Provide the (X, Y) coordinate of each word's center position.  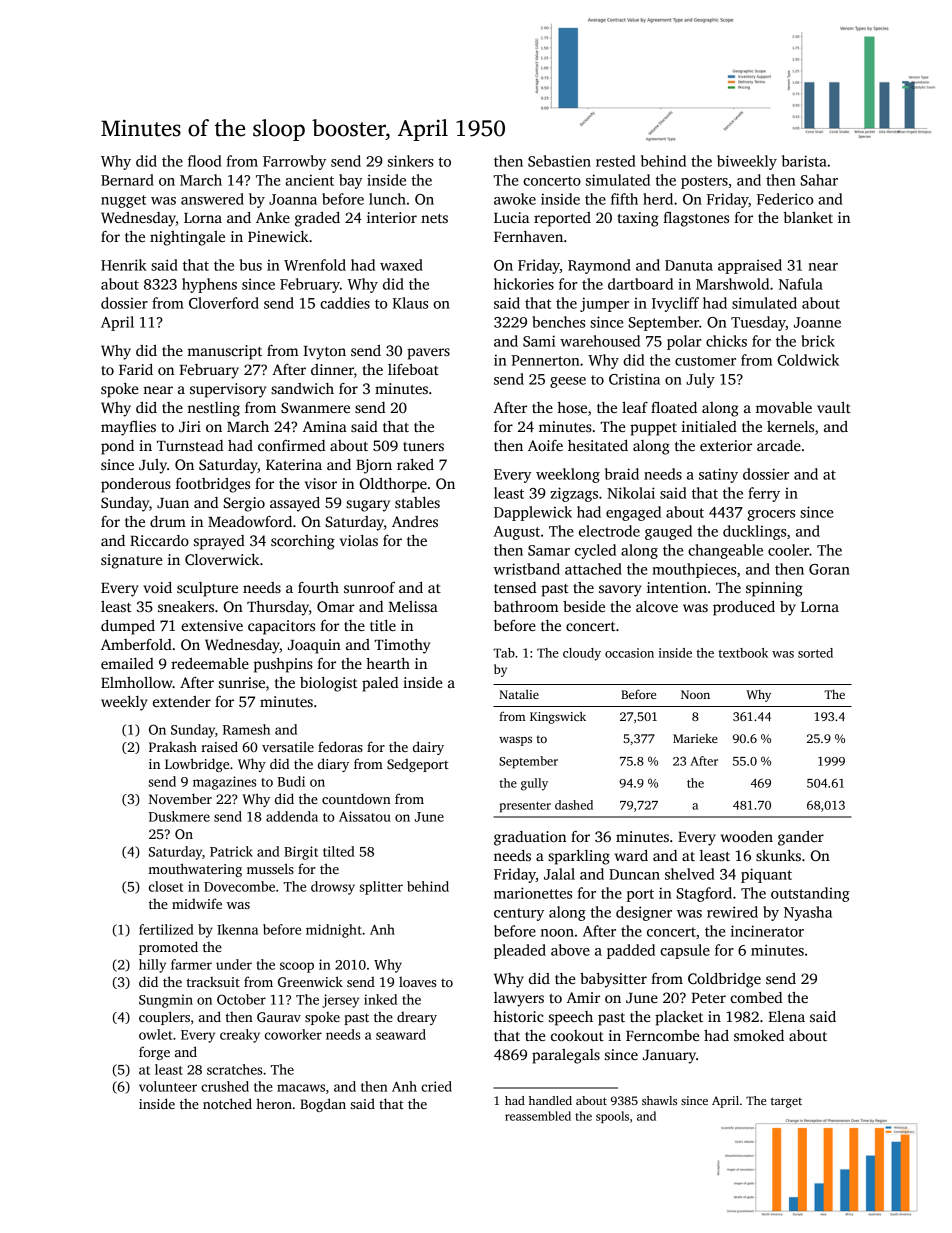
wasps (515, 741)
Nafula (801, 284)
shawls (659, 1100)
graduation (530, 838)
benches (558, 322)
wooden (747, 836)
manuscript (224, 352)
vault (834, 407)
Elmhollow (137, 682)
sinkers (411, 161)
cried (436, 1086)
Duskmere (179, 816)
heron (274, 1103)
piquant (766, 875)
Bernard (127, 180)
